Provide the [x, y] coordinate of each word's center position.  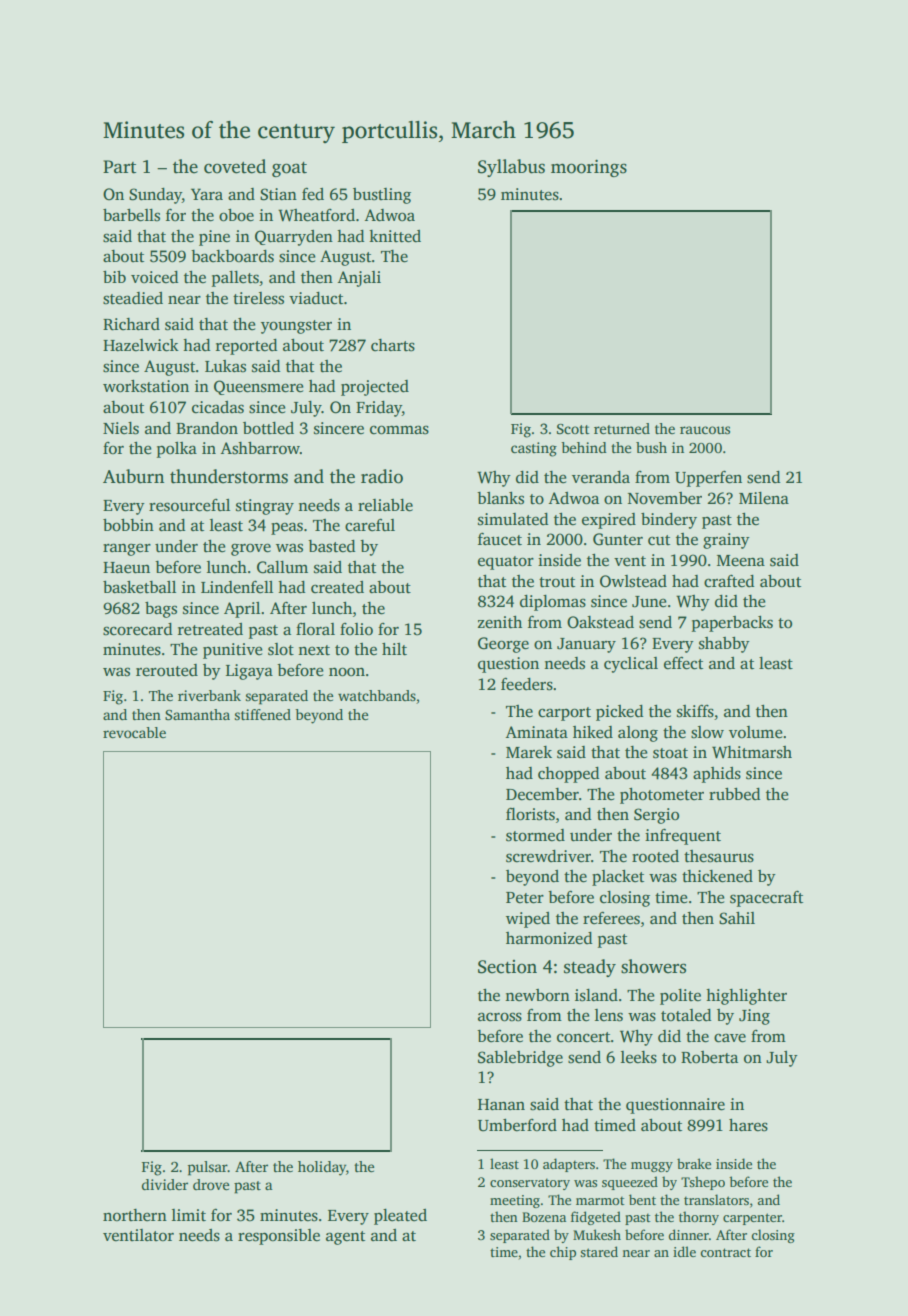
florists [530, 814]
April [242, 610]
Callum [282, 567]
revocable [134, 732]
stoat [670, 753]
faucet [500, 539]
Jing [754, 1017]
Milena [764, 498]
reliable [385, 505]
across [500, 1017]
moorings [589, 168]
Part [119, 167]
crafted [729, 581]
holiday [322, 1168]
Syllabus [511, 168]
